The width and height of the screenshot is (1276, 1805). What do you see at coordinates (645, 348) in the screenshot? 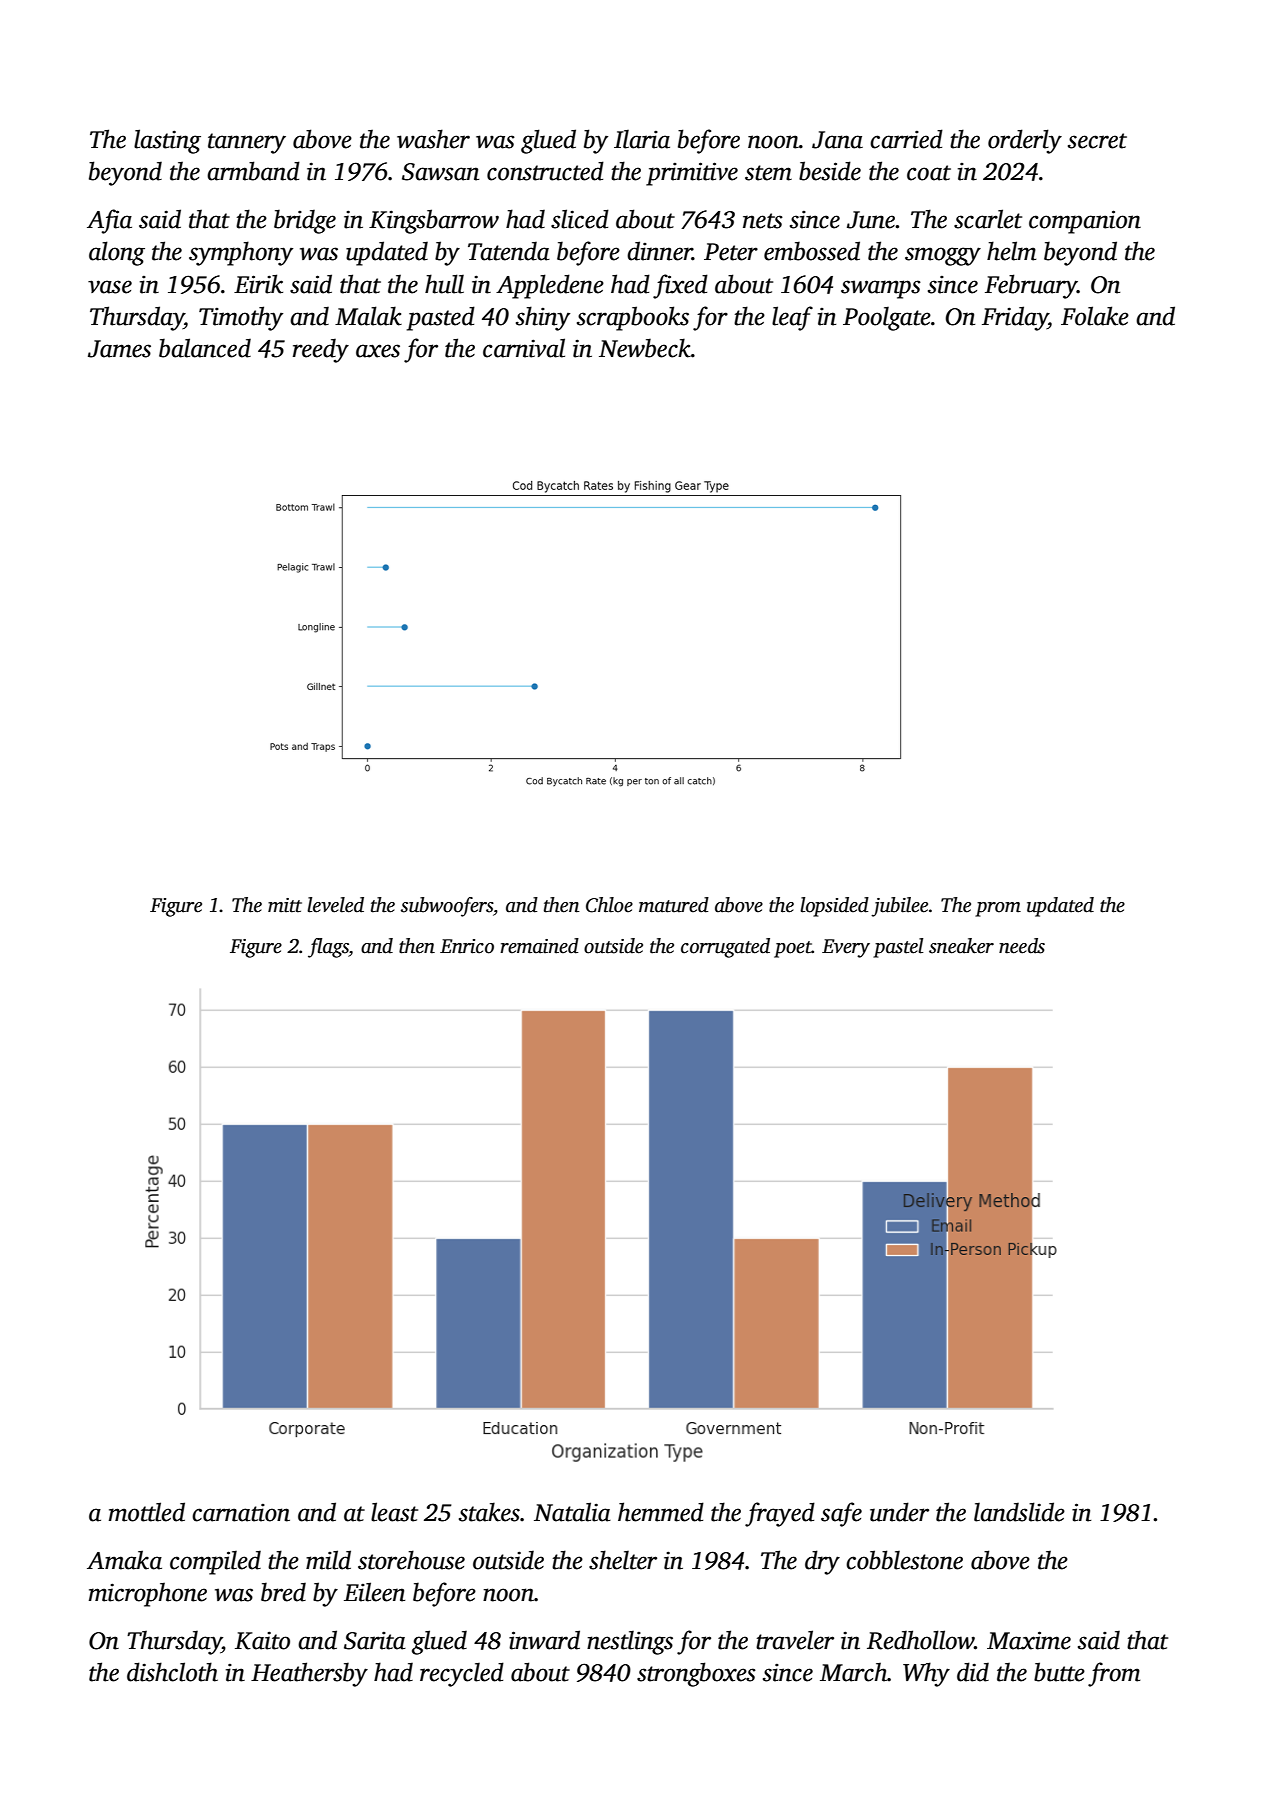
I see `Newbeck` at bounding box center [645, 348].
